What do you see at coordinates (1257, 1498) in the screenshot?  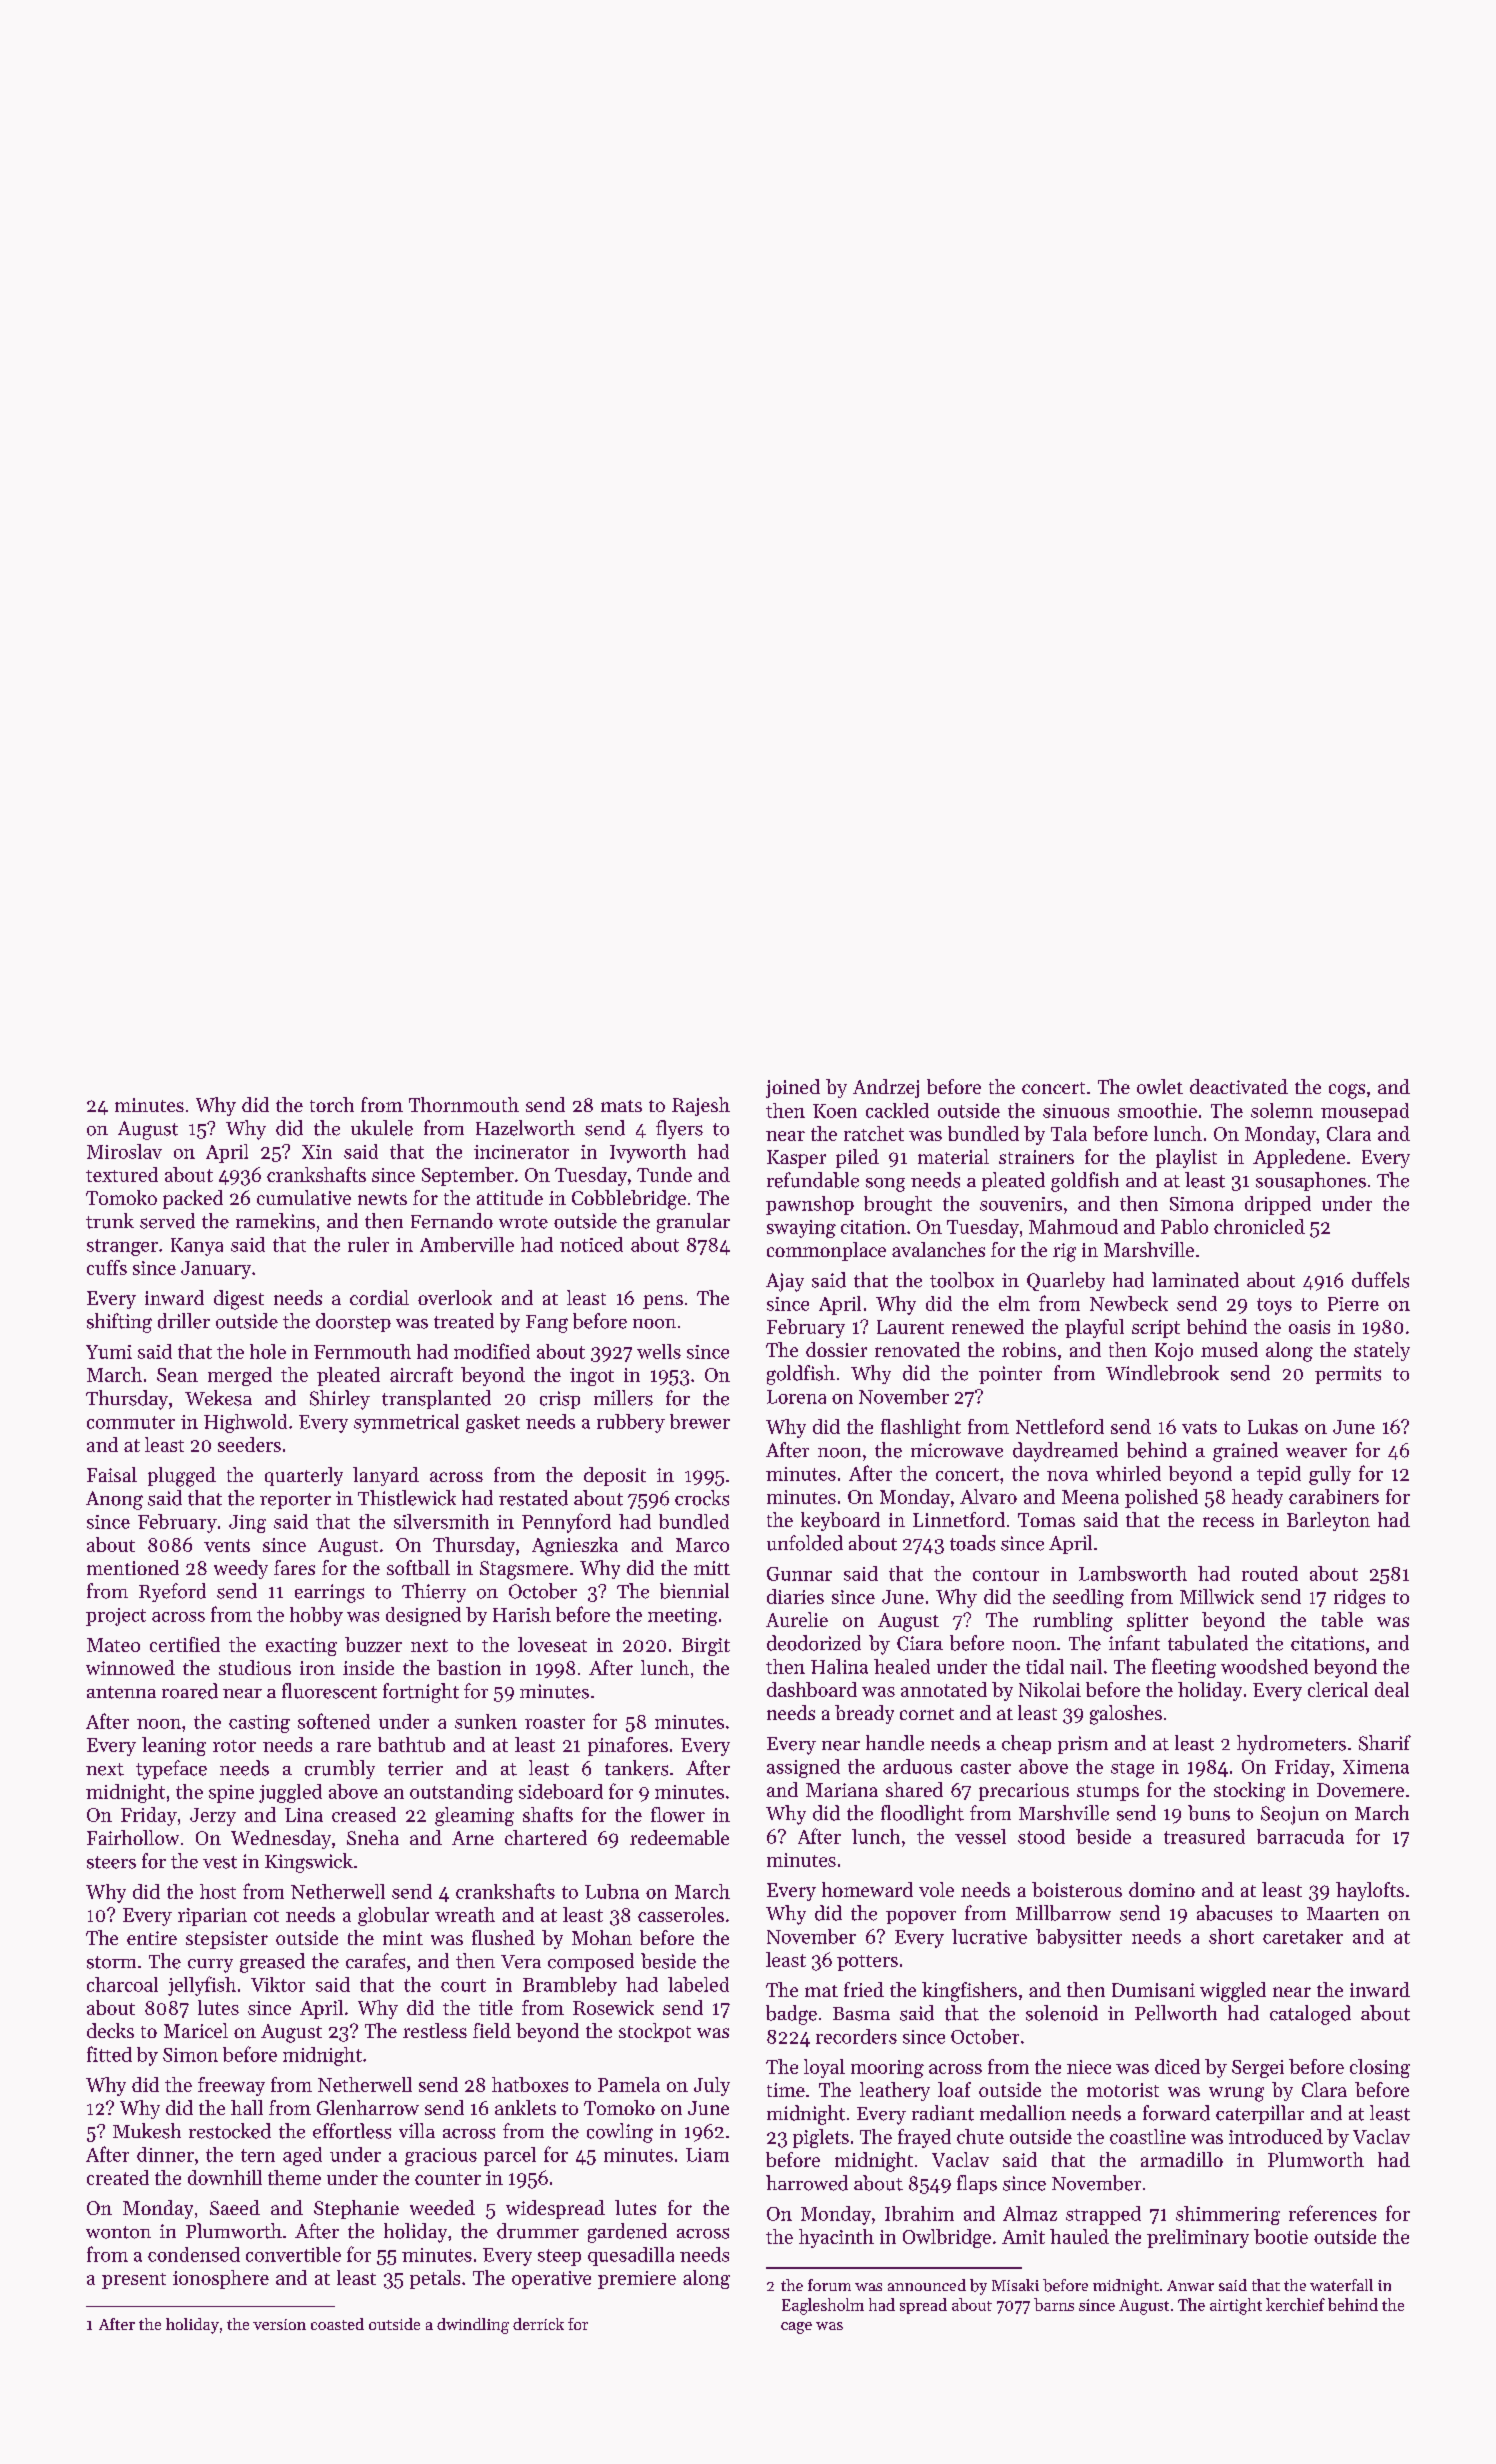 I see `heady` at bounding box center [1257, 1498].
